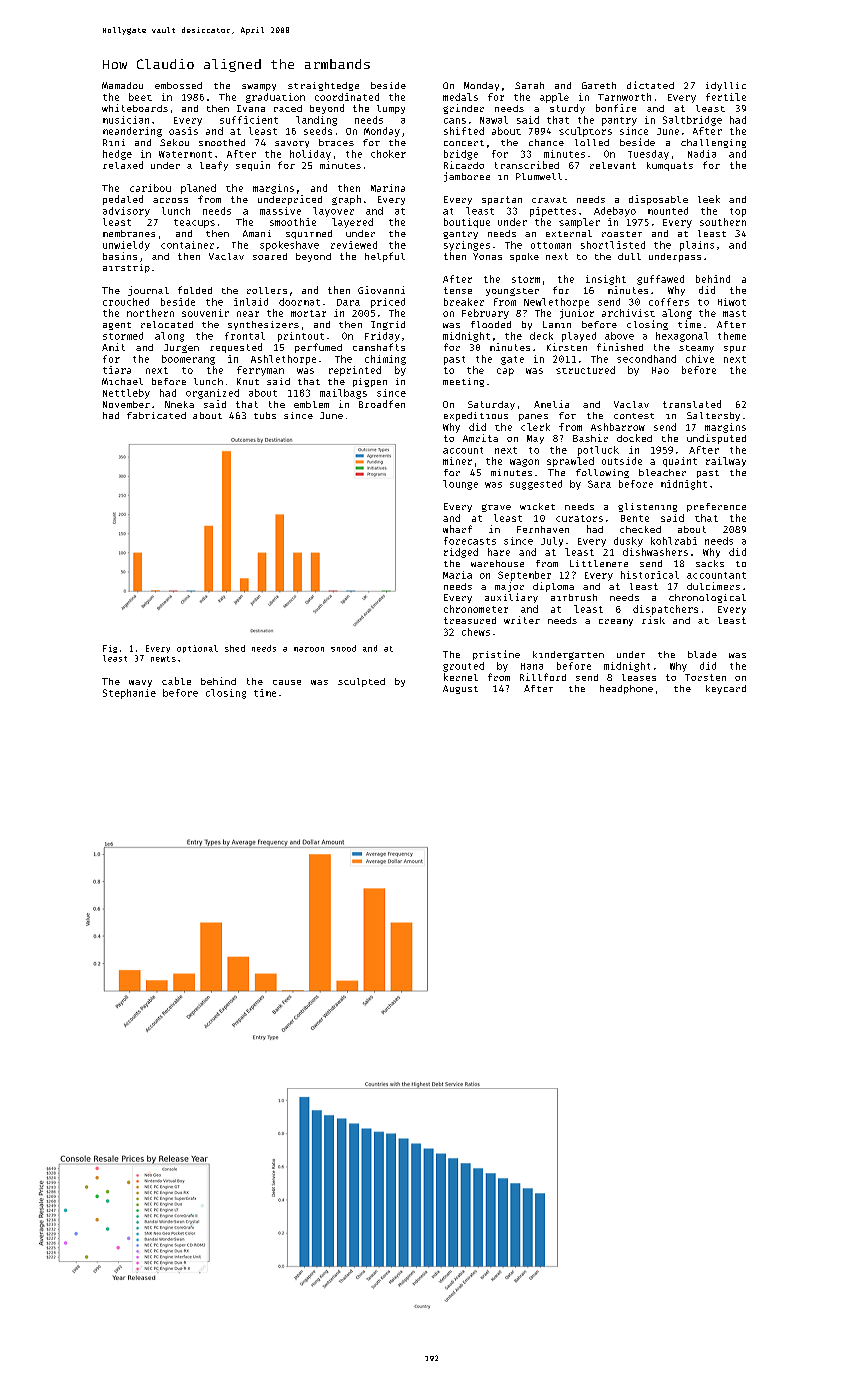 The image size is (849, 1400). Describe the element at coordinates (458, 290) in the screenshot. I see `tense` at that location.
